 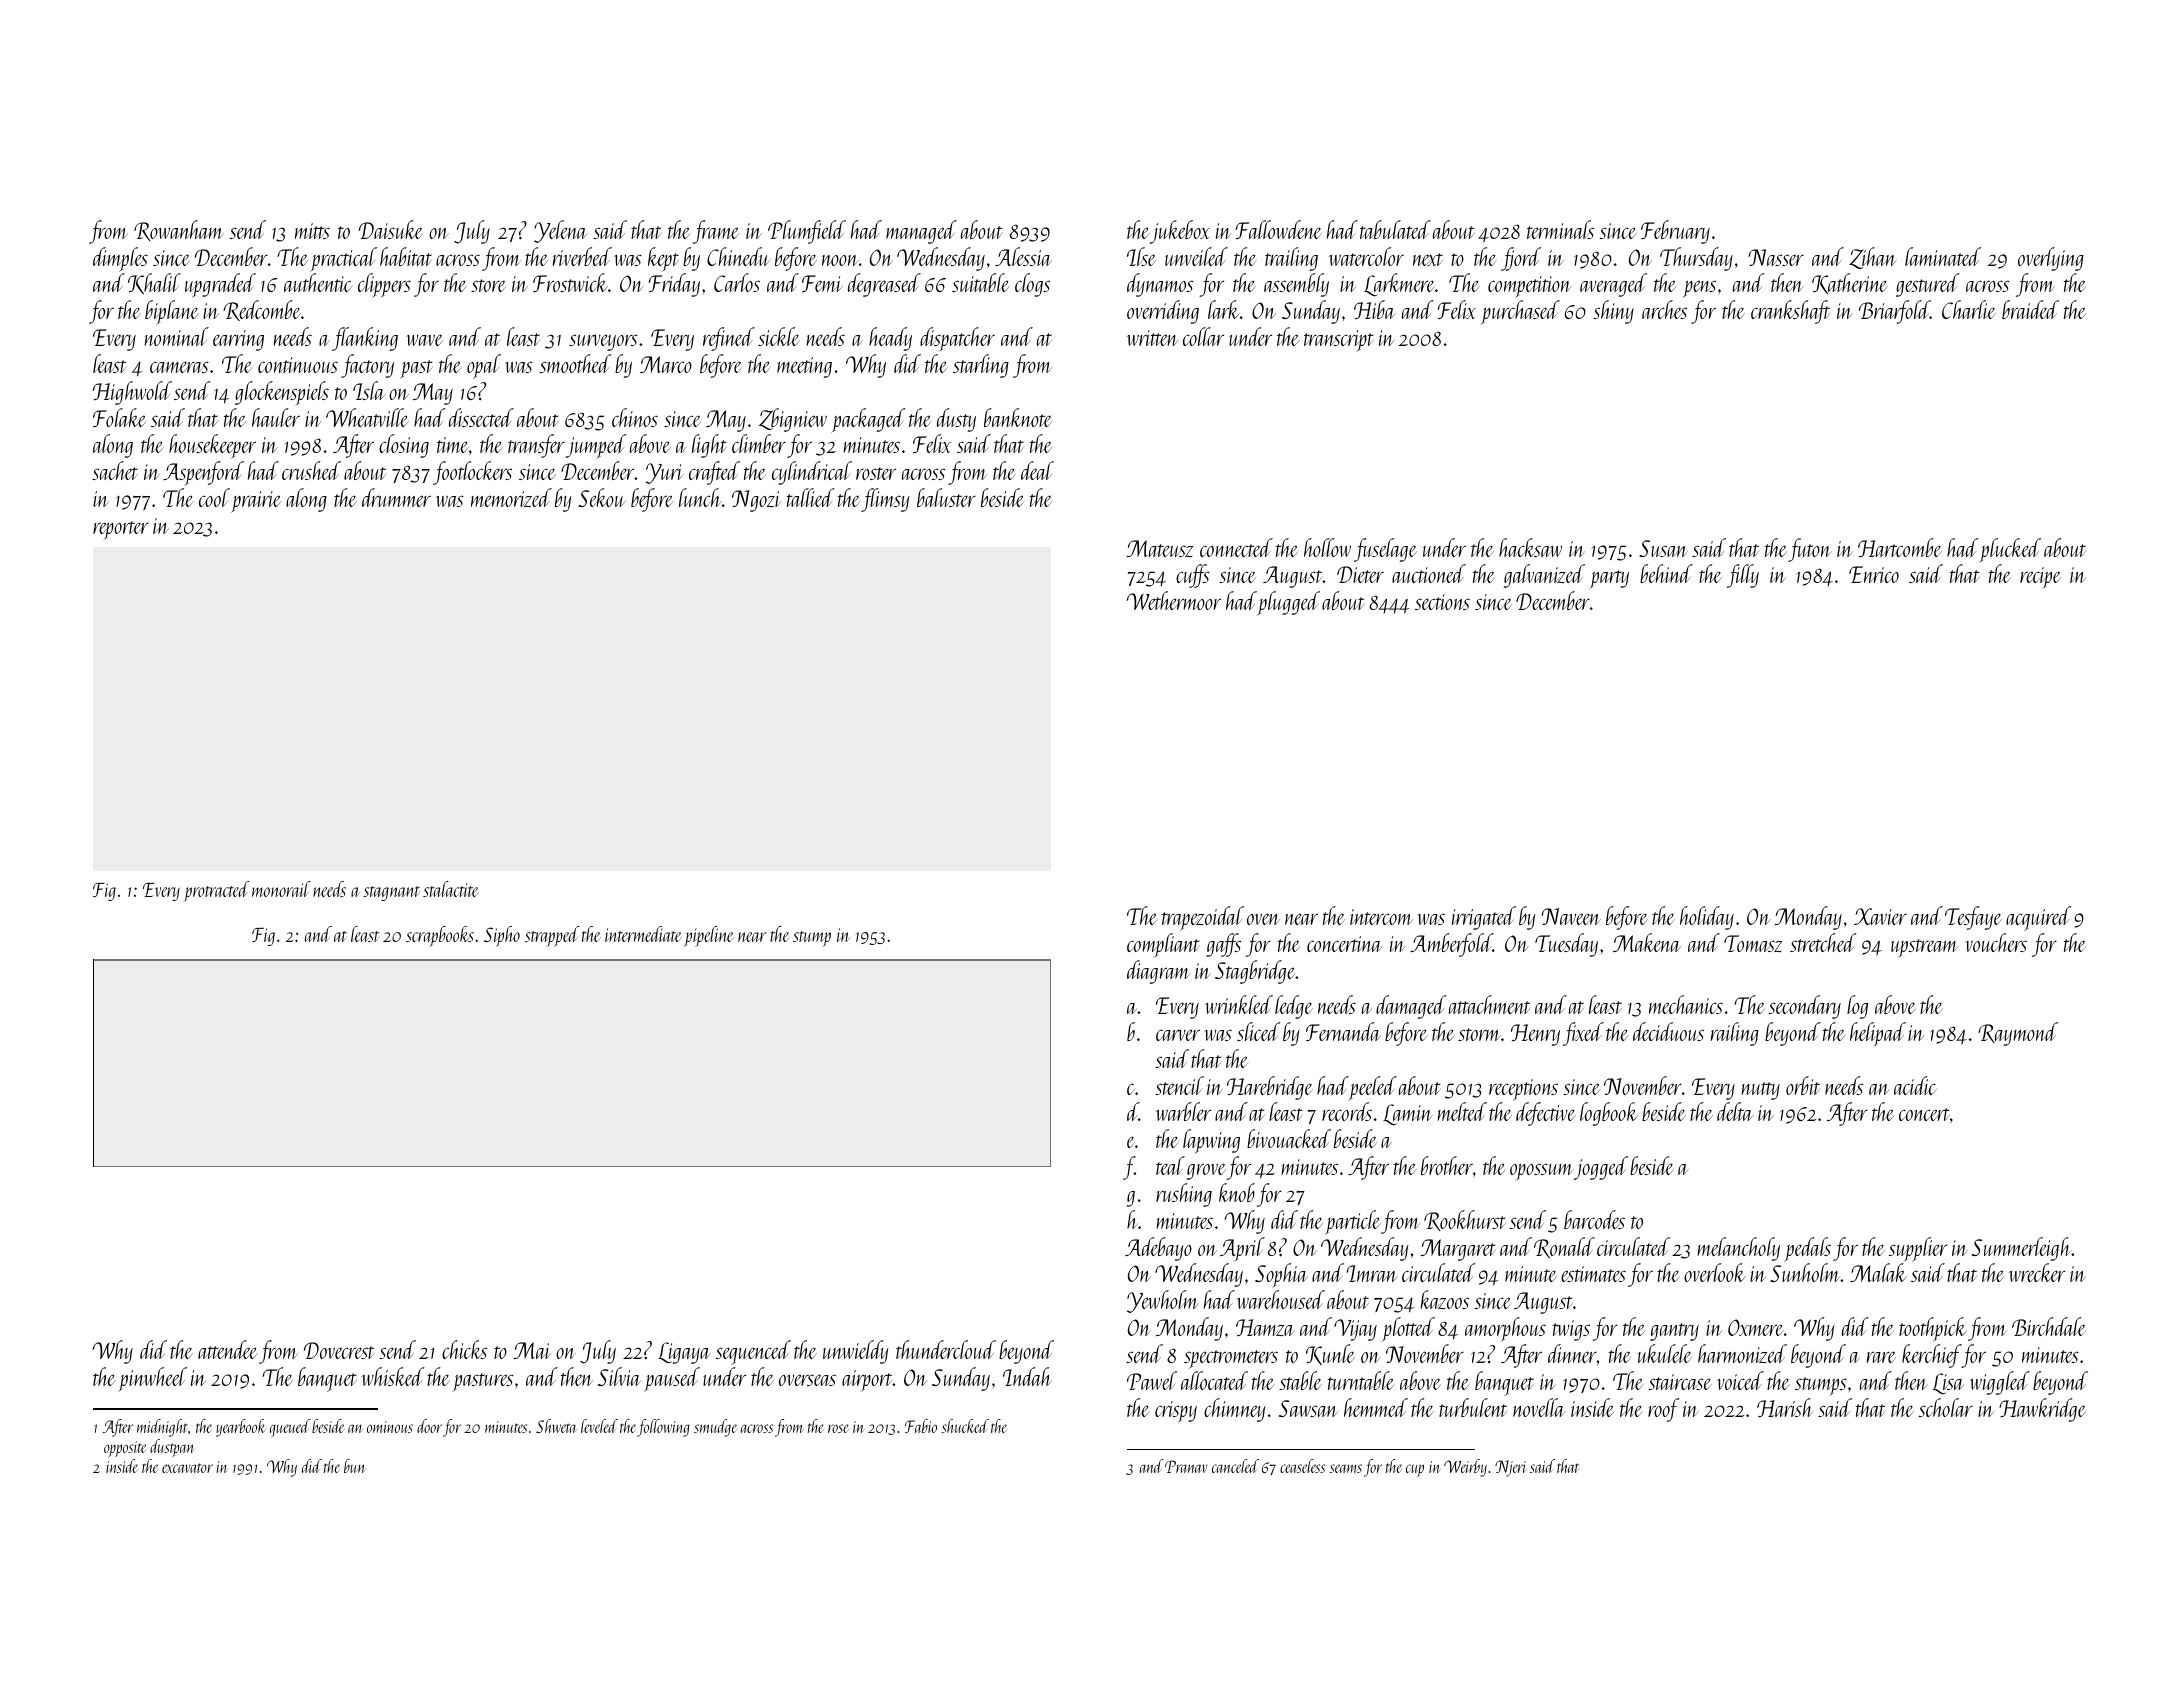 What do you see at coordinates (464, 1349) in the document?
I see `chicks` at bounding box center [464, 1349].
